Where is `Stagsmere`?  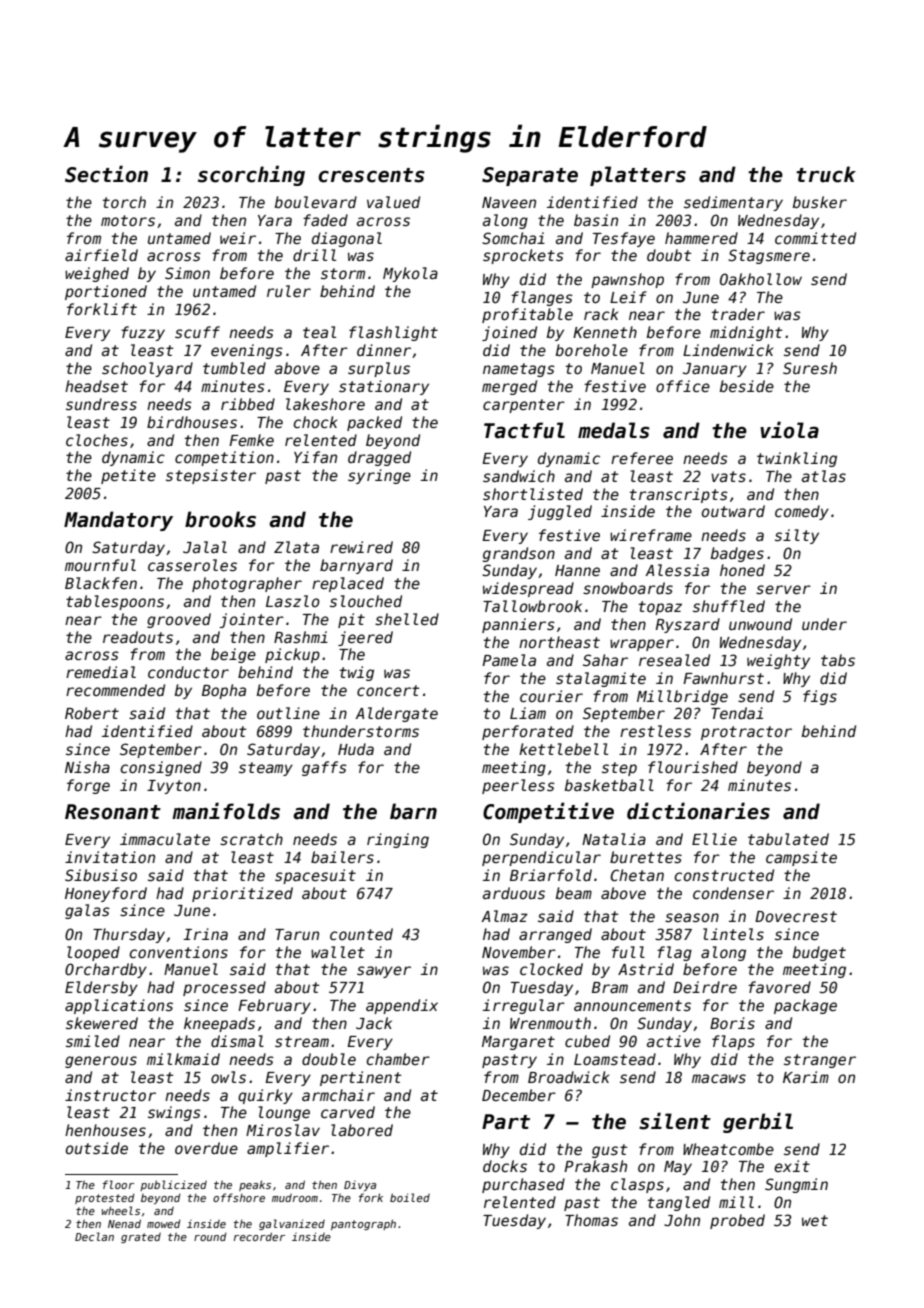 Stagsmere is located at coordinates (769, 256).
